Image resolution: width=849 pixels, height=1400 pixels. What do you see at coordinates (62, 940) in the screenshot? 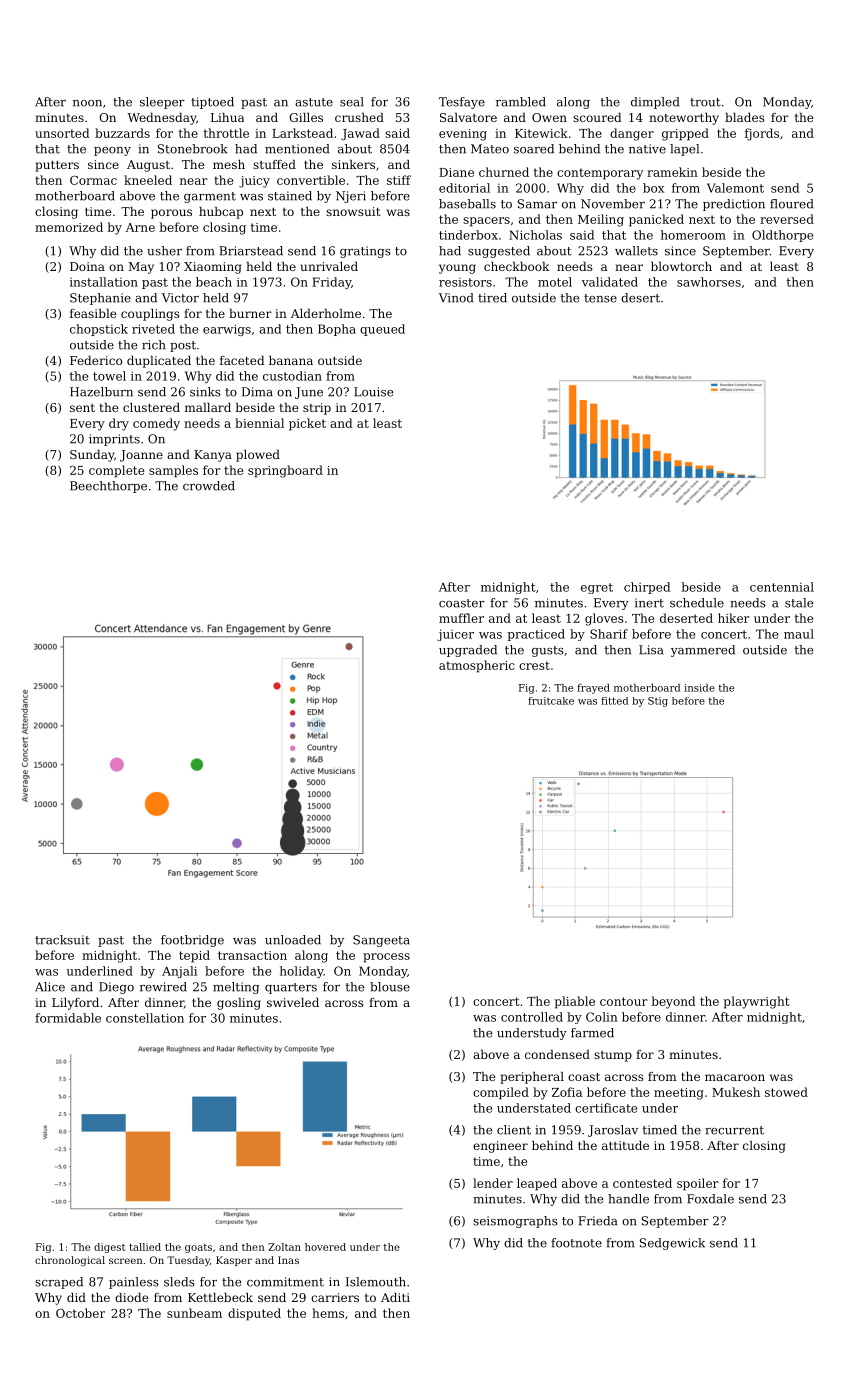
I see `tracksuit` at bounding box center [62, 940].
